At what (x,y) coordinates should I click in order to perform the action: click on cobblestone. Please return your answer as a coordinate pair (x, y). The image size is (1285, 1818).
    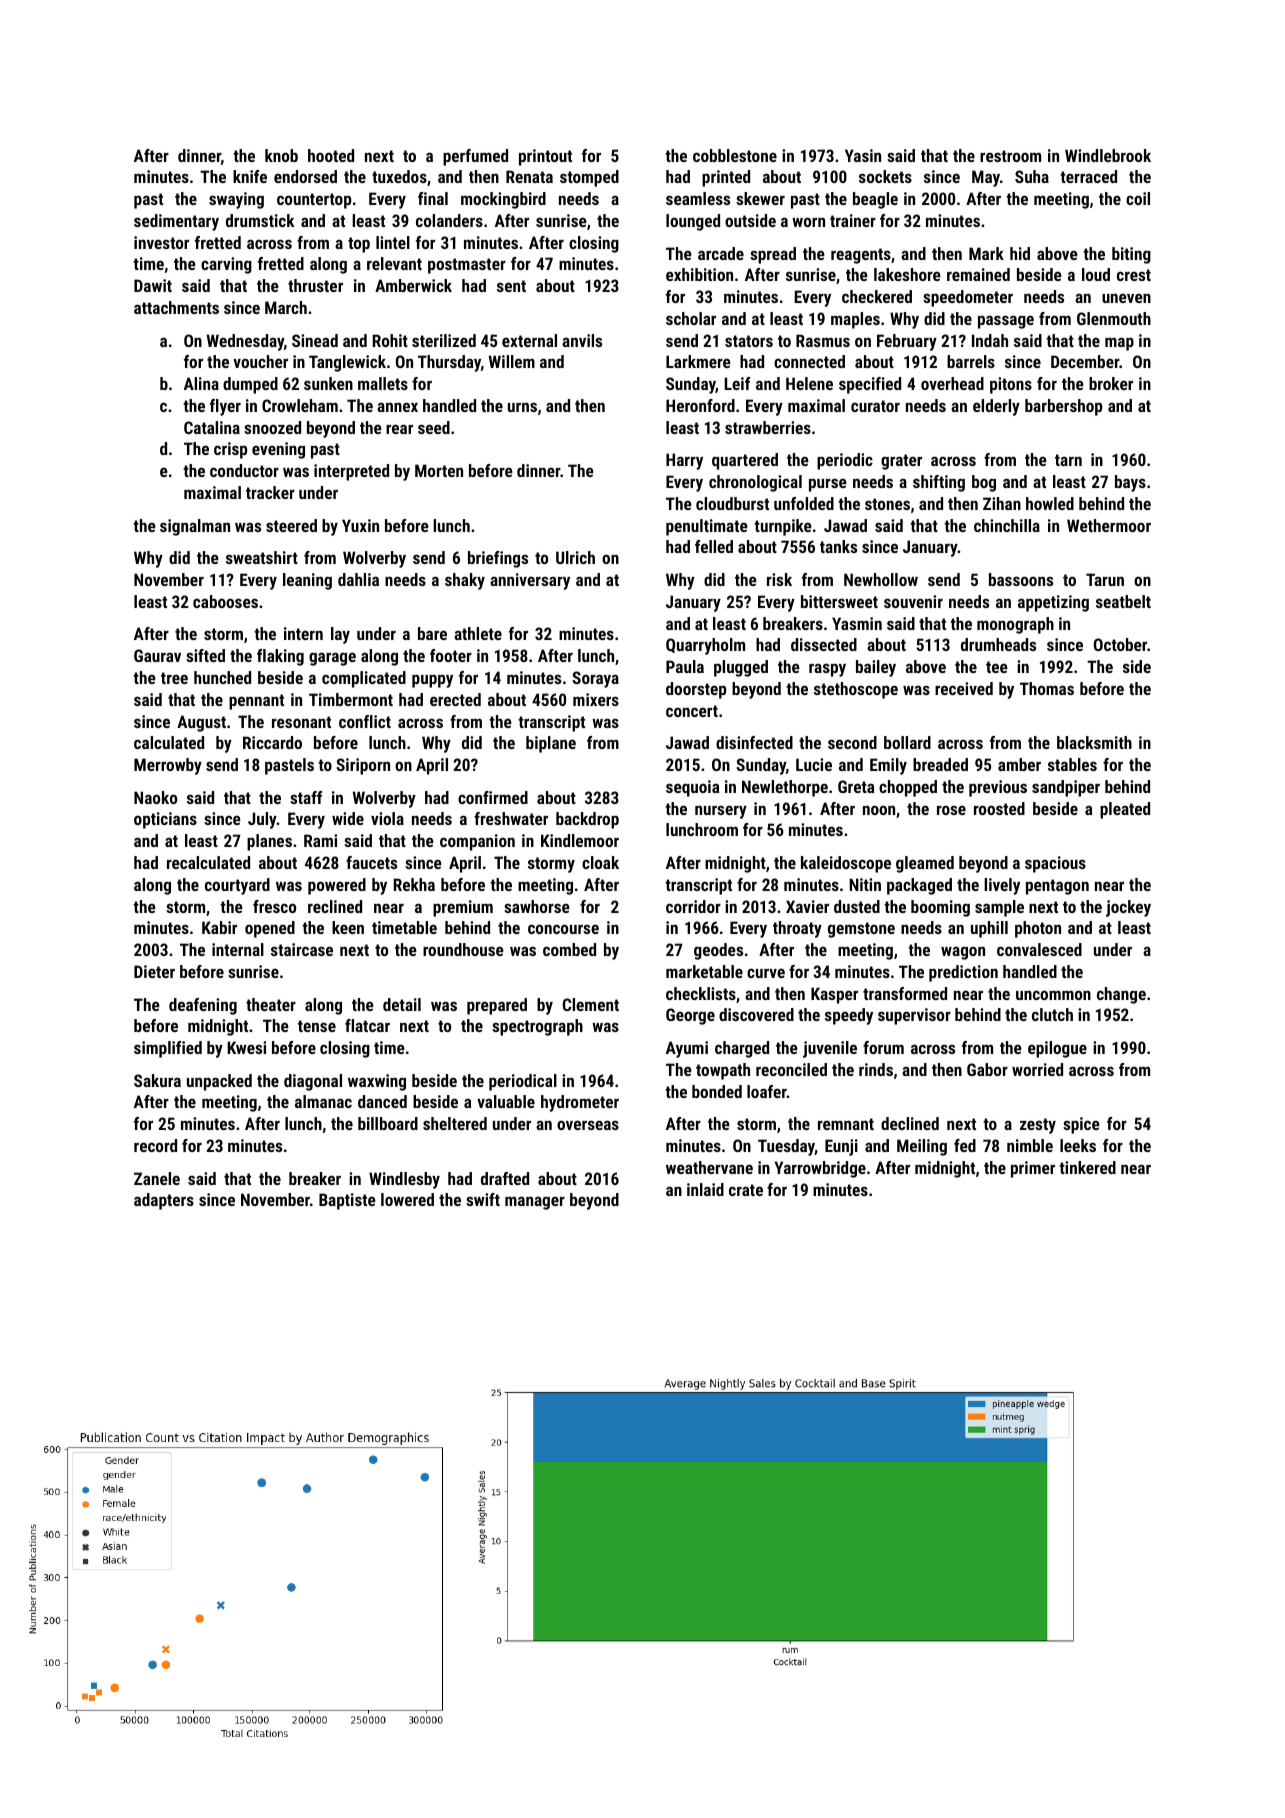
    Looking at the image, I should click on (735, 155).
